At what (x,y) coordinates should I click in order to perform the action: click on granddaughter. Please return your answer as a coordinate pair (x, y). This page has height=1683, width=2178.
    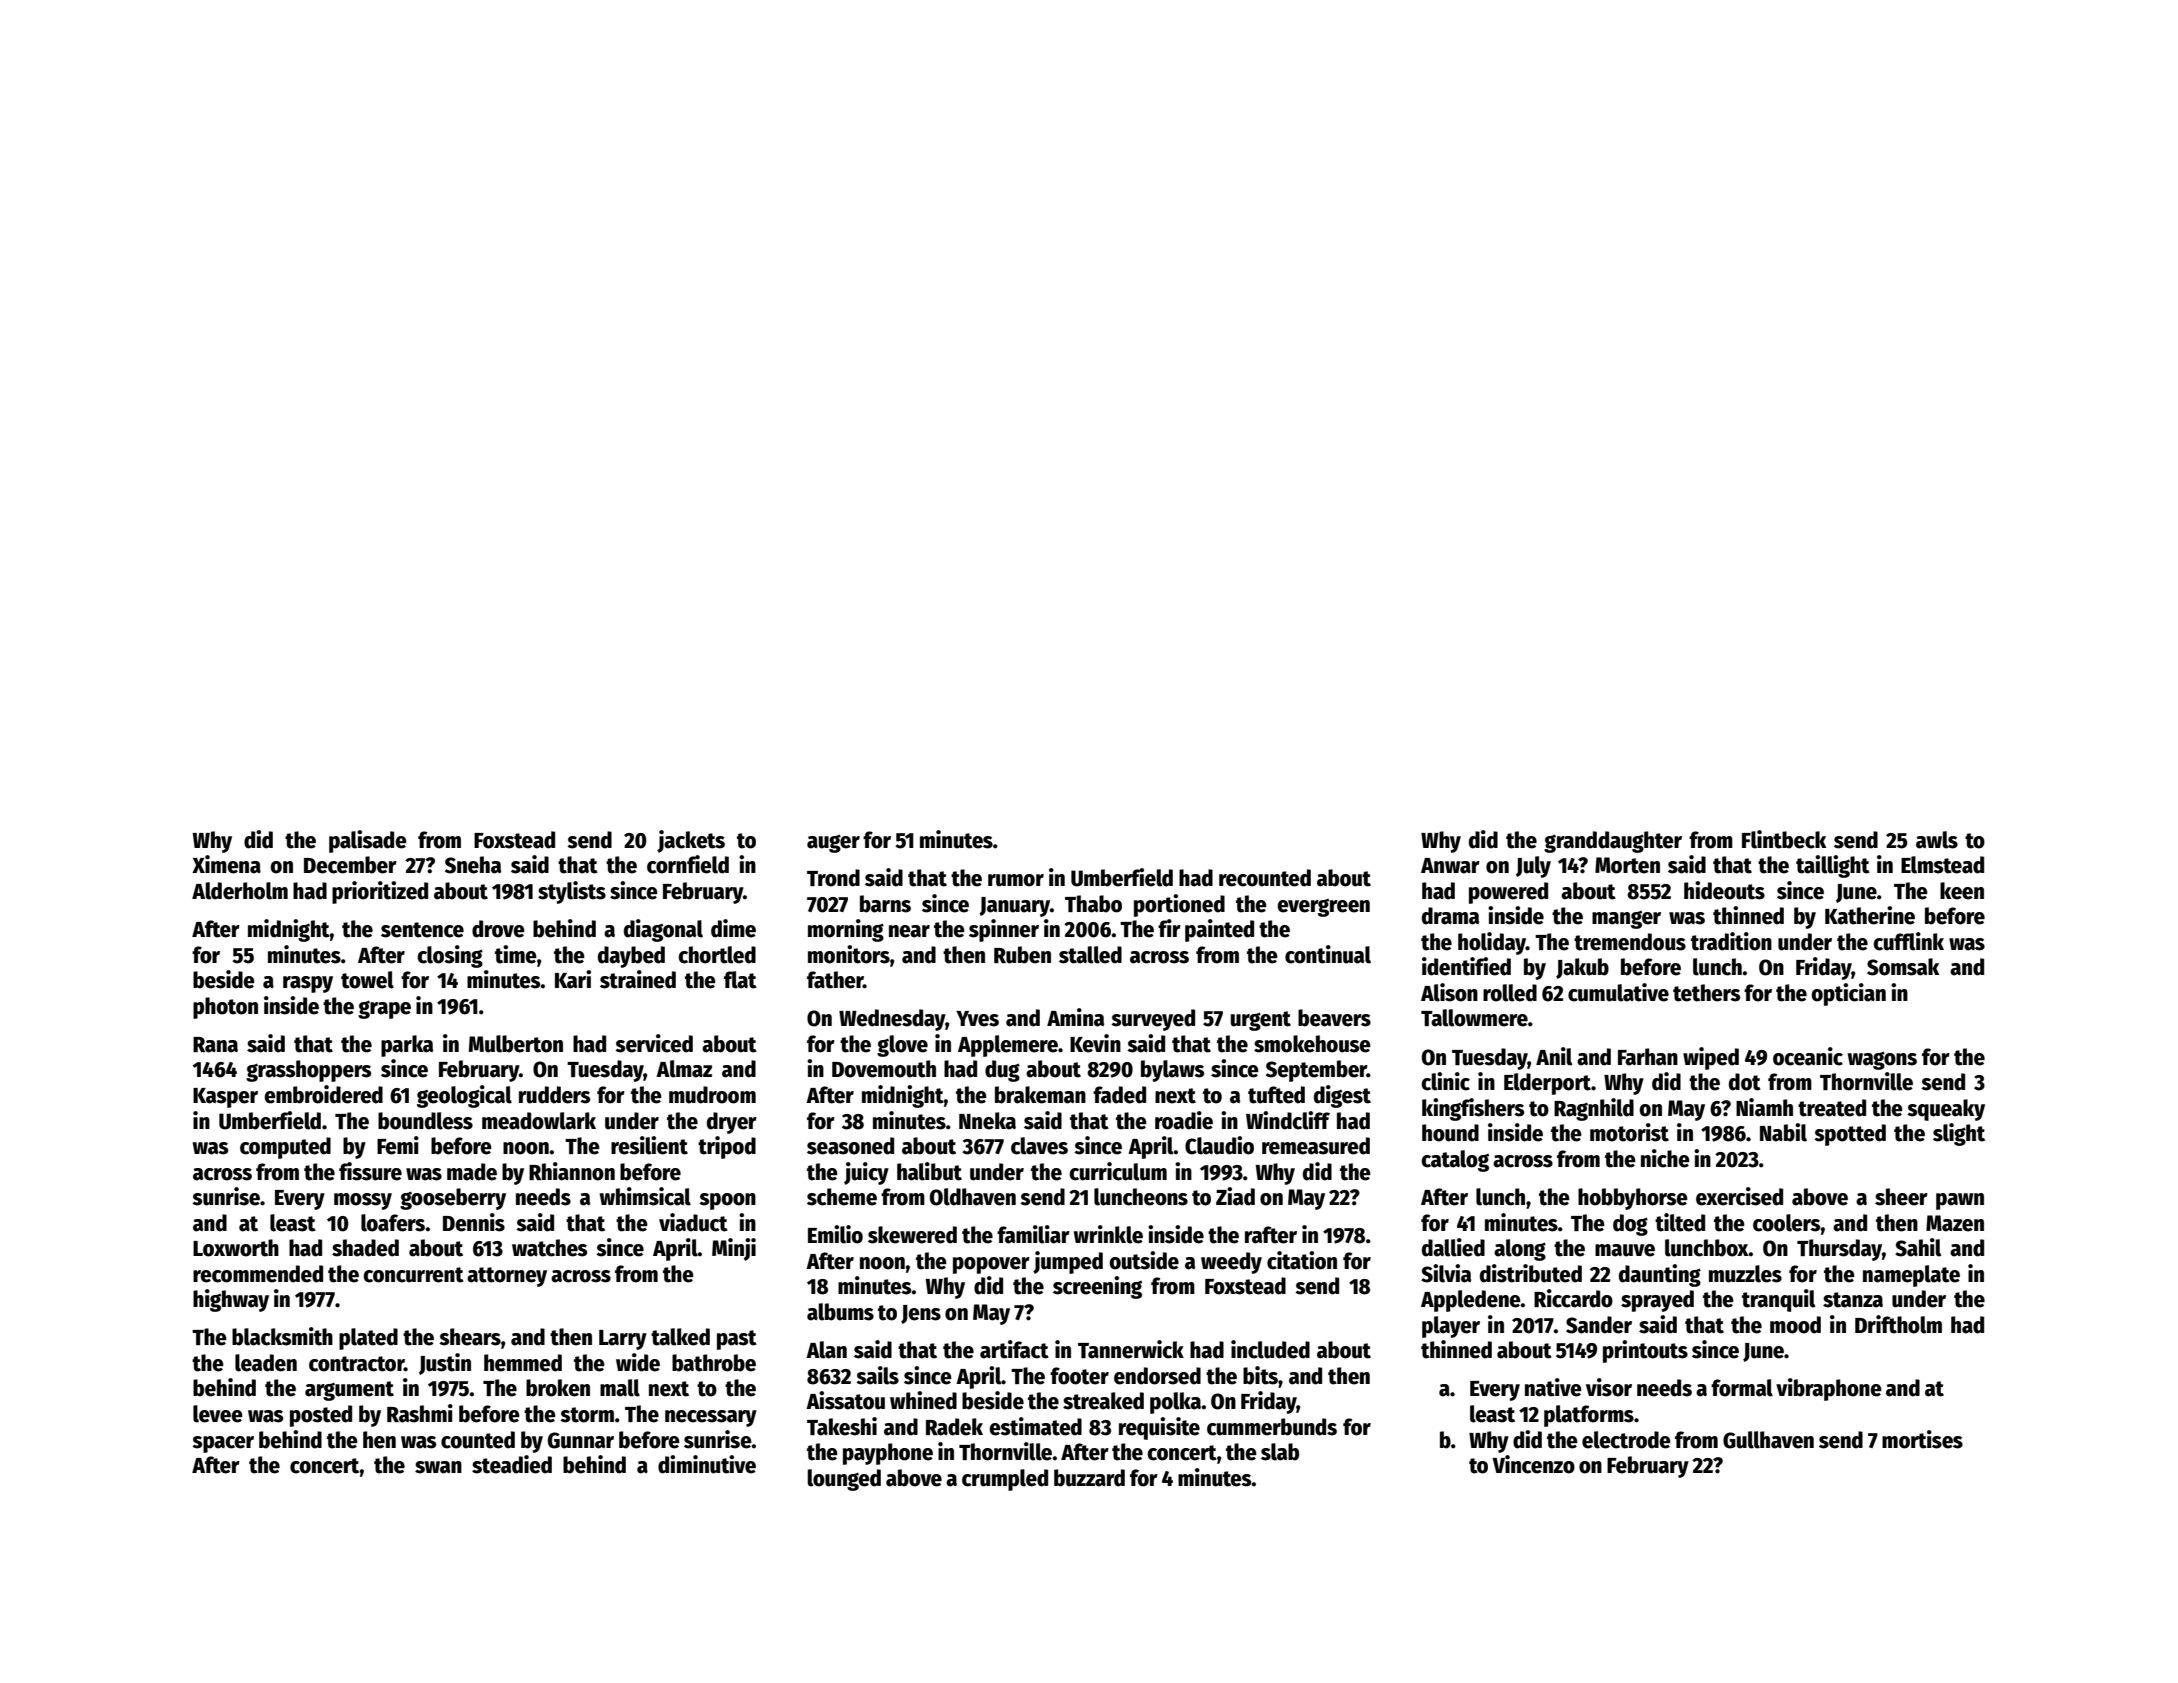
    Looking at the image, I should click on (1613, 842).
